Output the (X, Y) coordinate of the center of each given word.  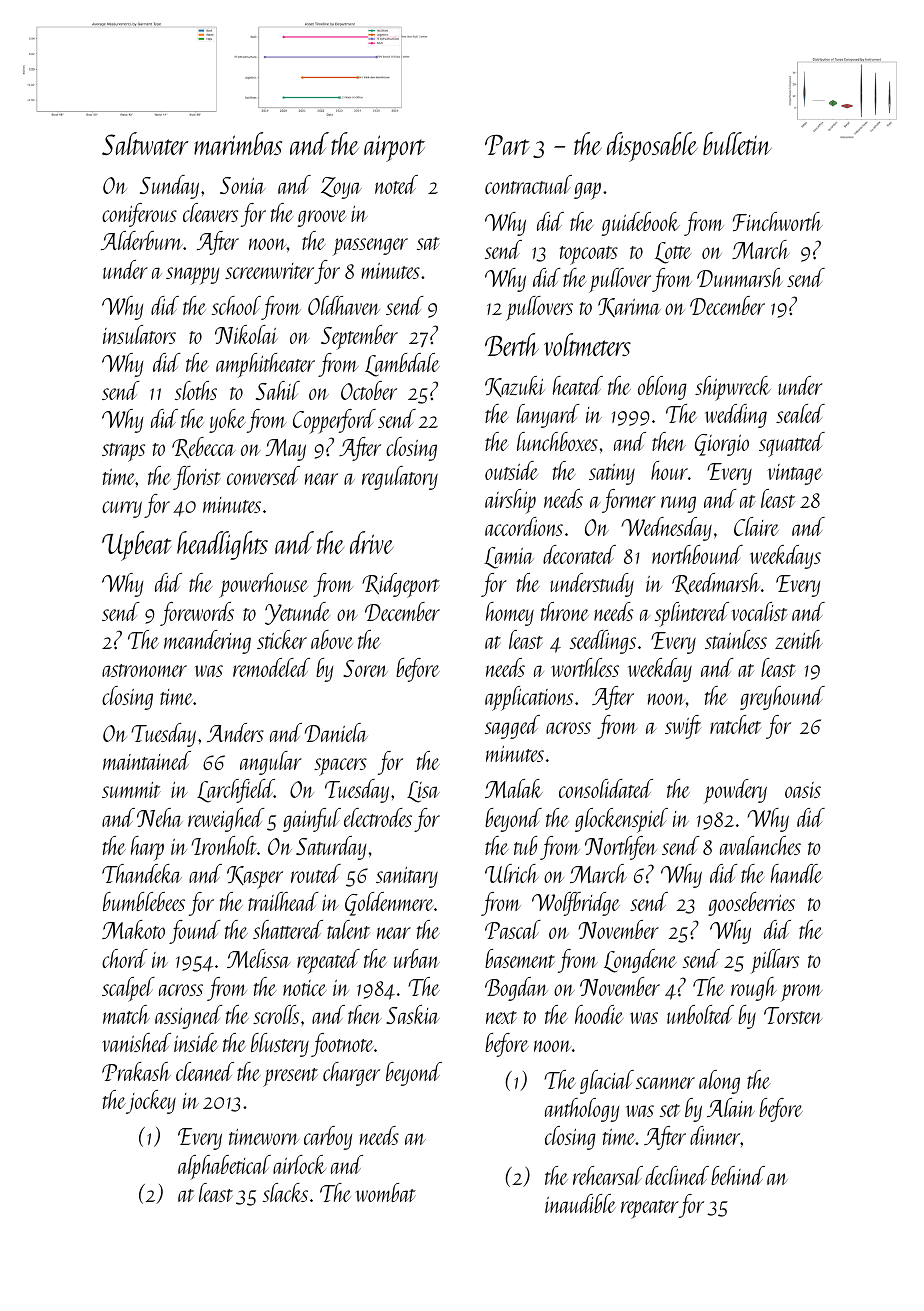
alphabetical (224, 1167)
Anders (235, 732)
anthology (582, 1110)
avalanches (760, 845)
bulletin (737, 143)
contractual (528, 184)
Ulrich (512, 873)
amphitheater (265, 365)
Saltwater (145, 143)
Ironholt (224, 845)
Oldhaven (344, 305)
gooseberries (751, 904)
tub (525, 845)
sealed (800, 413)
